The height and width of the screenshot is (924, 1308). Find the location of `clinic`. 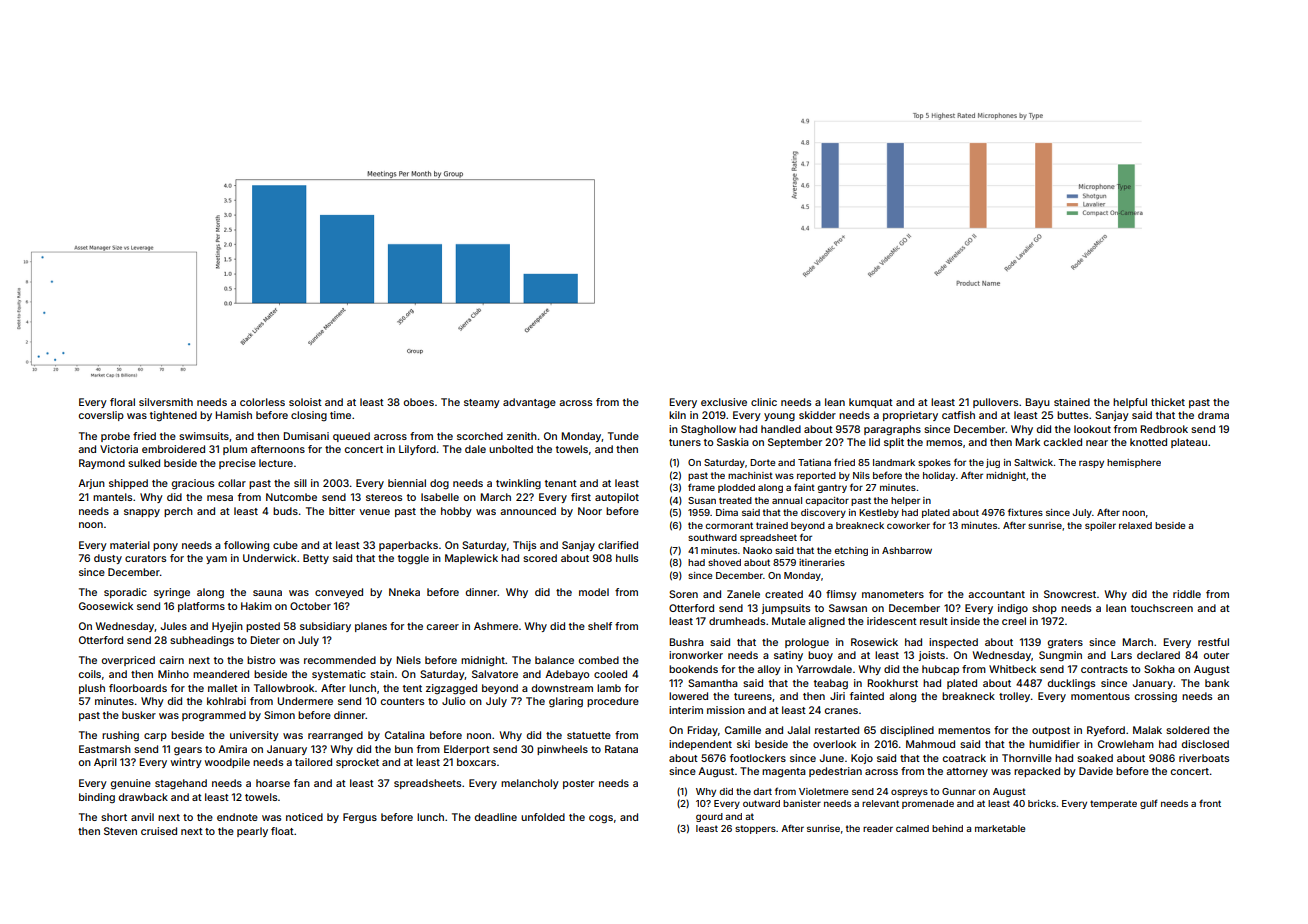

clinic is located at coordinates (764, 402).
